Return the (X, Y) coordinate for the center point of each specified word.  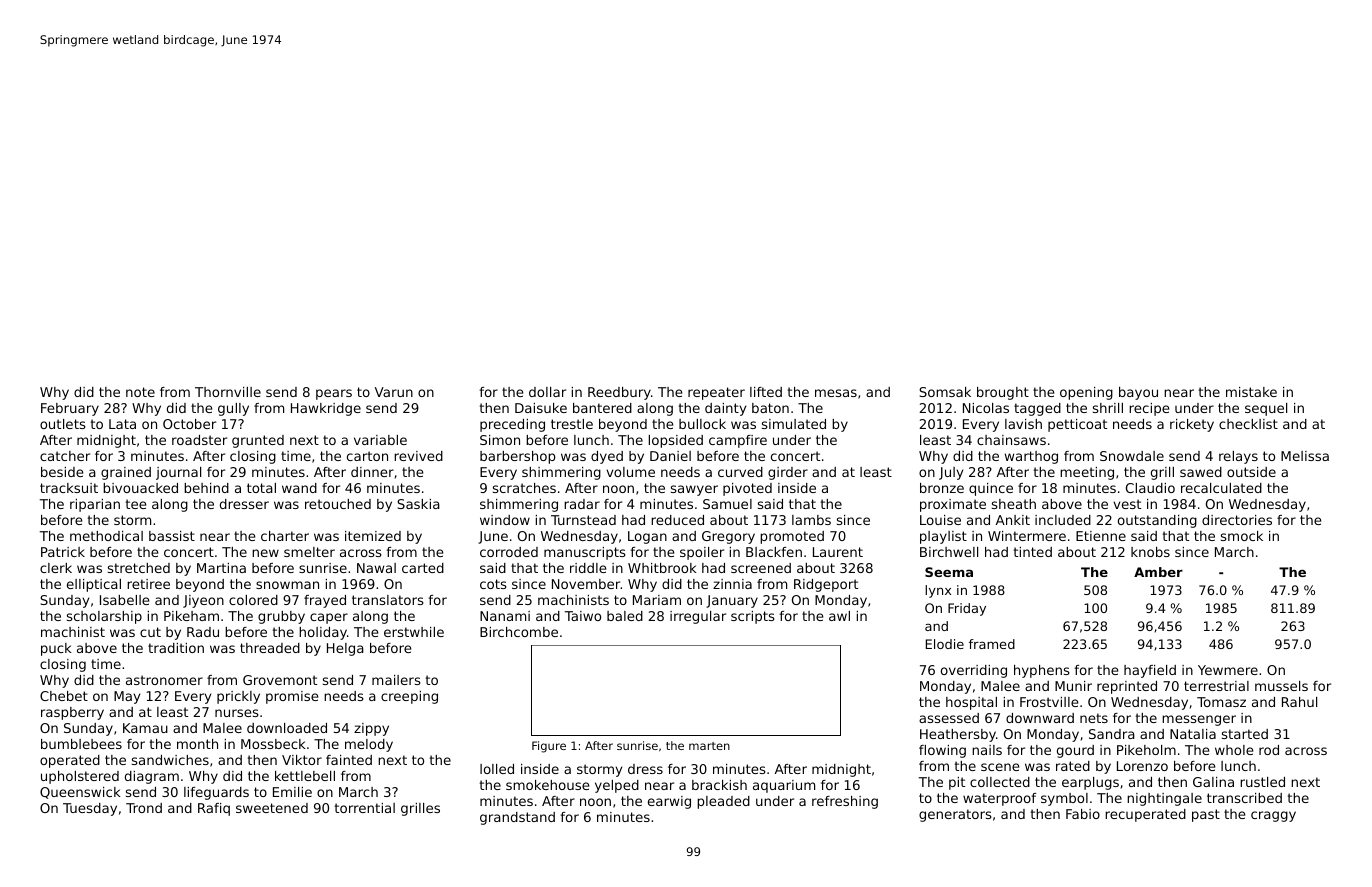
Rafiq (214, 809)
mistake (1251, 392)
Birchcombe (519, 632)
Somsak (945, 392)
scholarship (104, 617)
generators (955, 815)
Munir (1073, 686)
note (140, 392)
